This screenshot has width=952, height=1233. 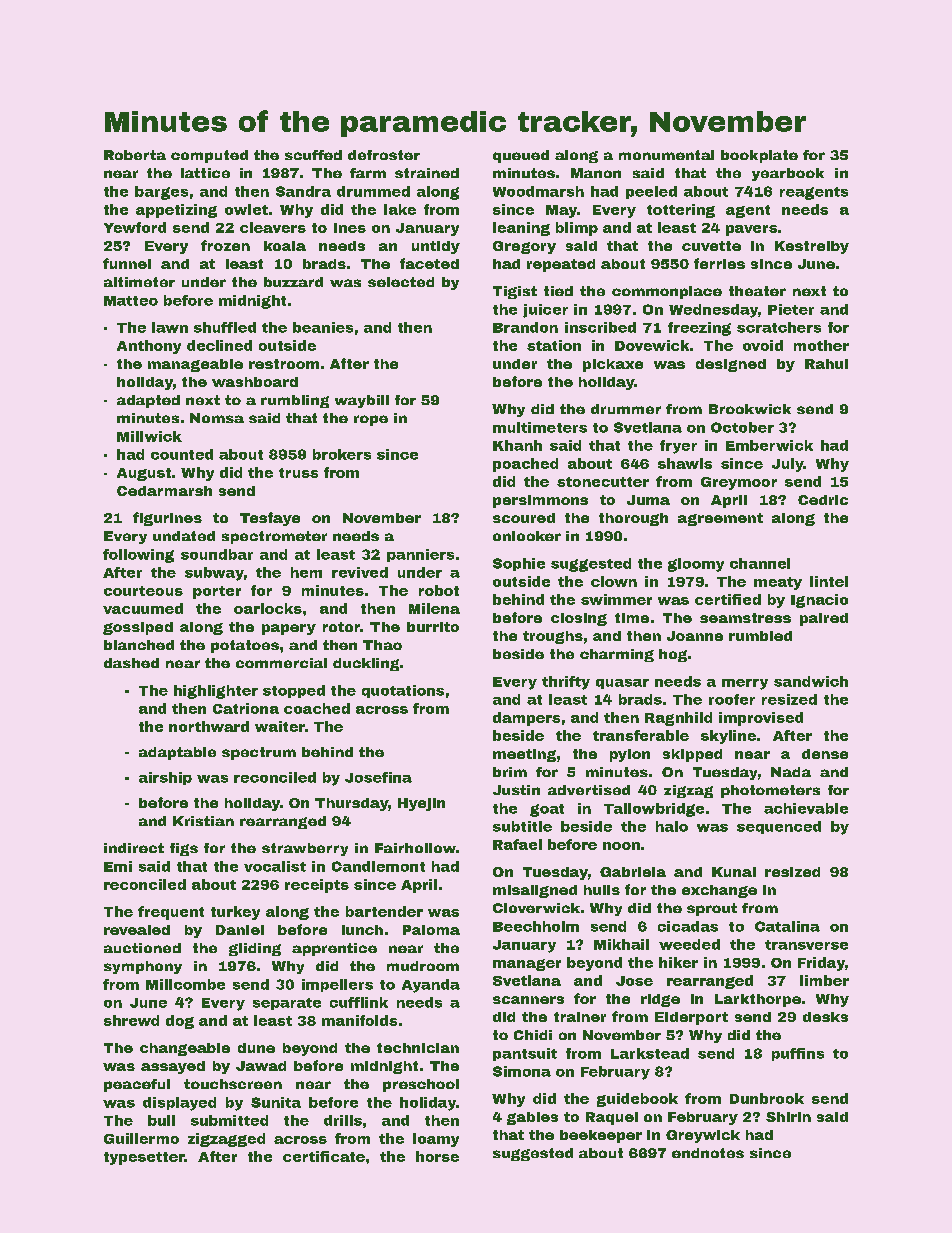 I want to click on queued, so click(x=521, y=156).
